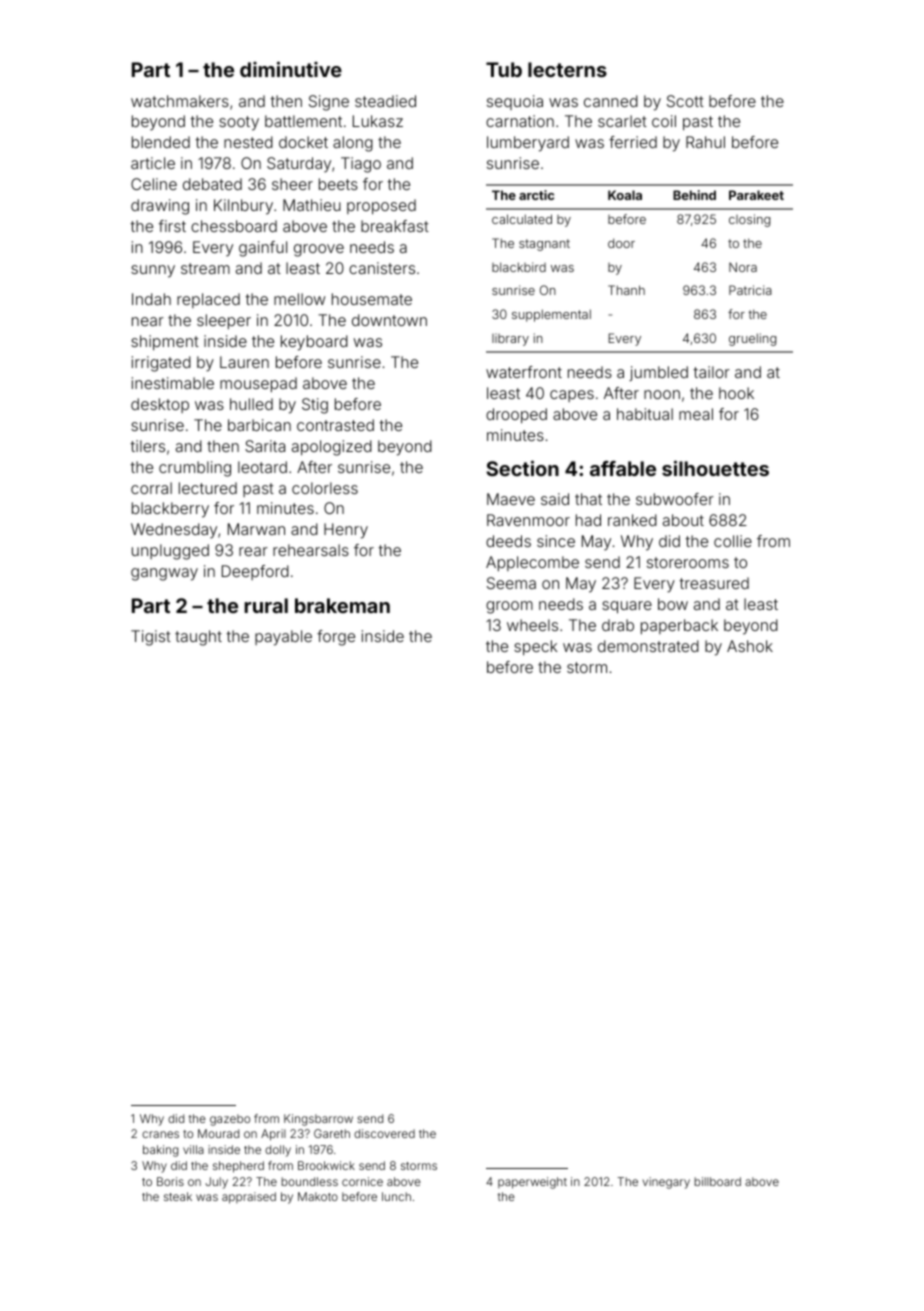 The image size is (924, 1311). What do you see at coordinates (198, 638) in the screenshot?
I see `taught` at bounding box center [198, 638].
